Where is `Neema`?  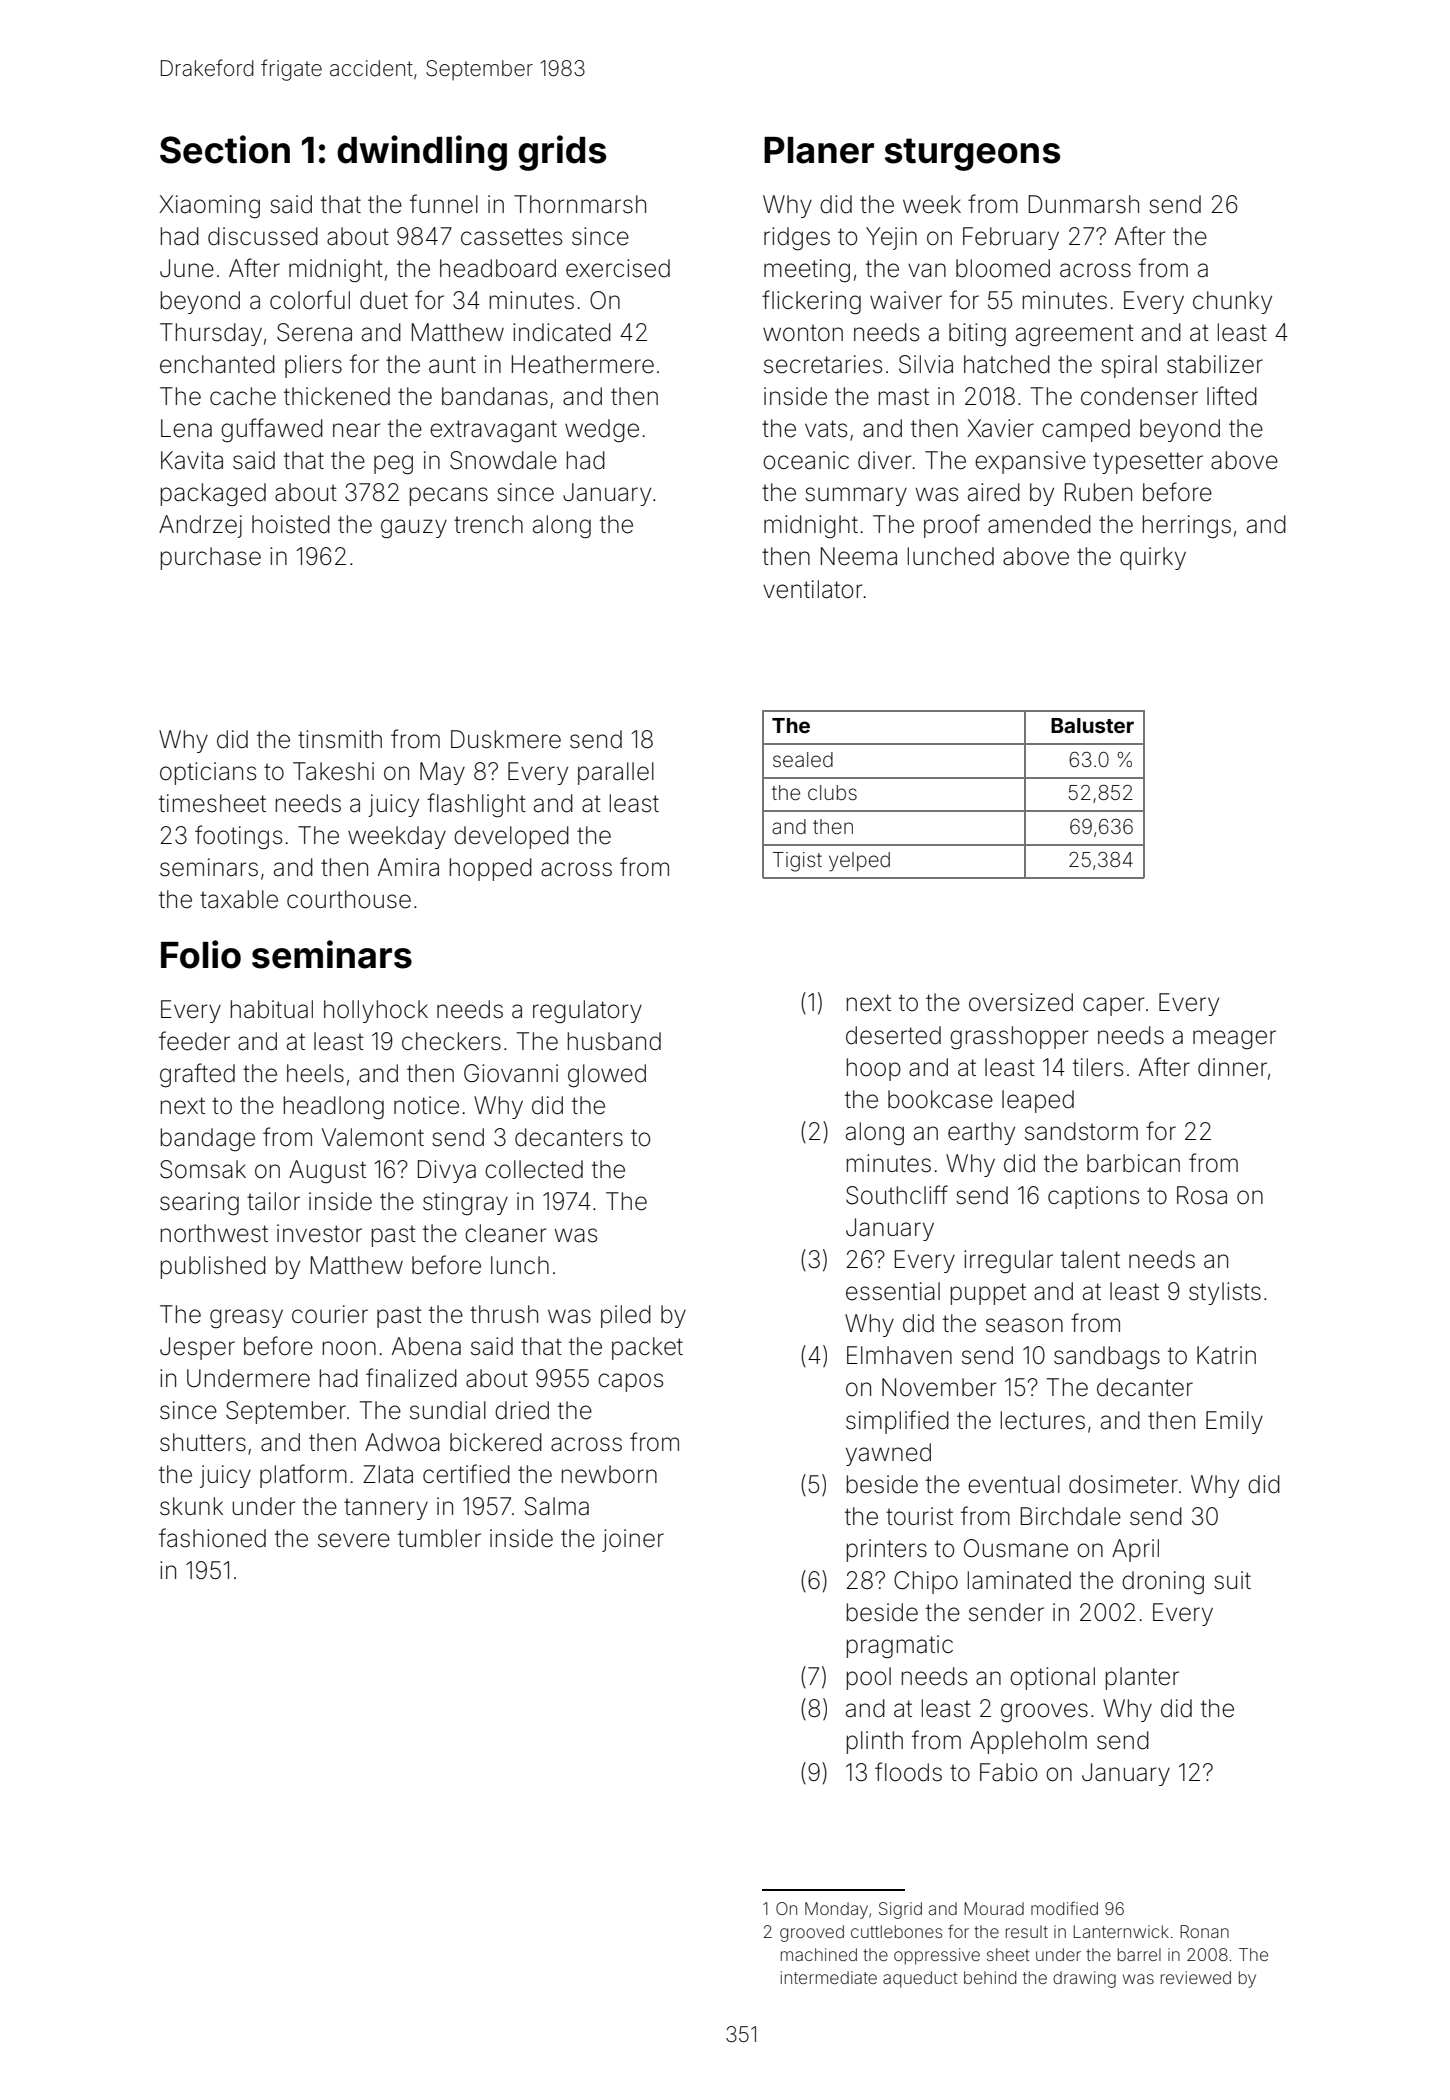 Neema is located at coordinates (859, 556).
